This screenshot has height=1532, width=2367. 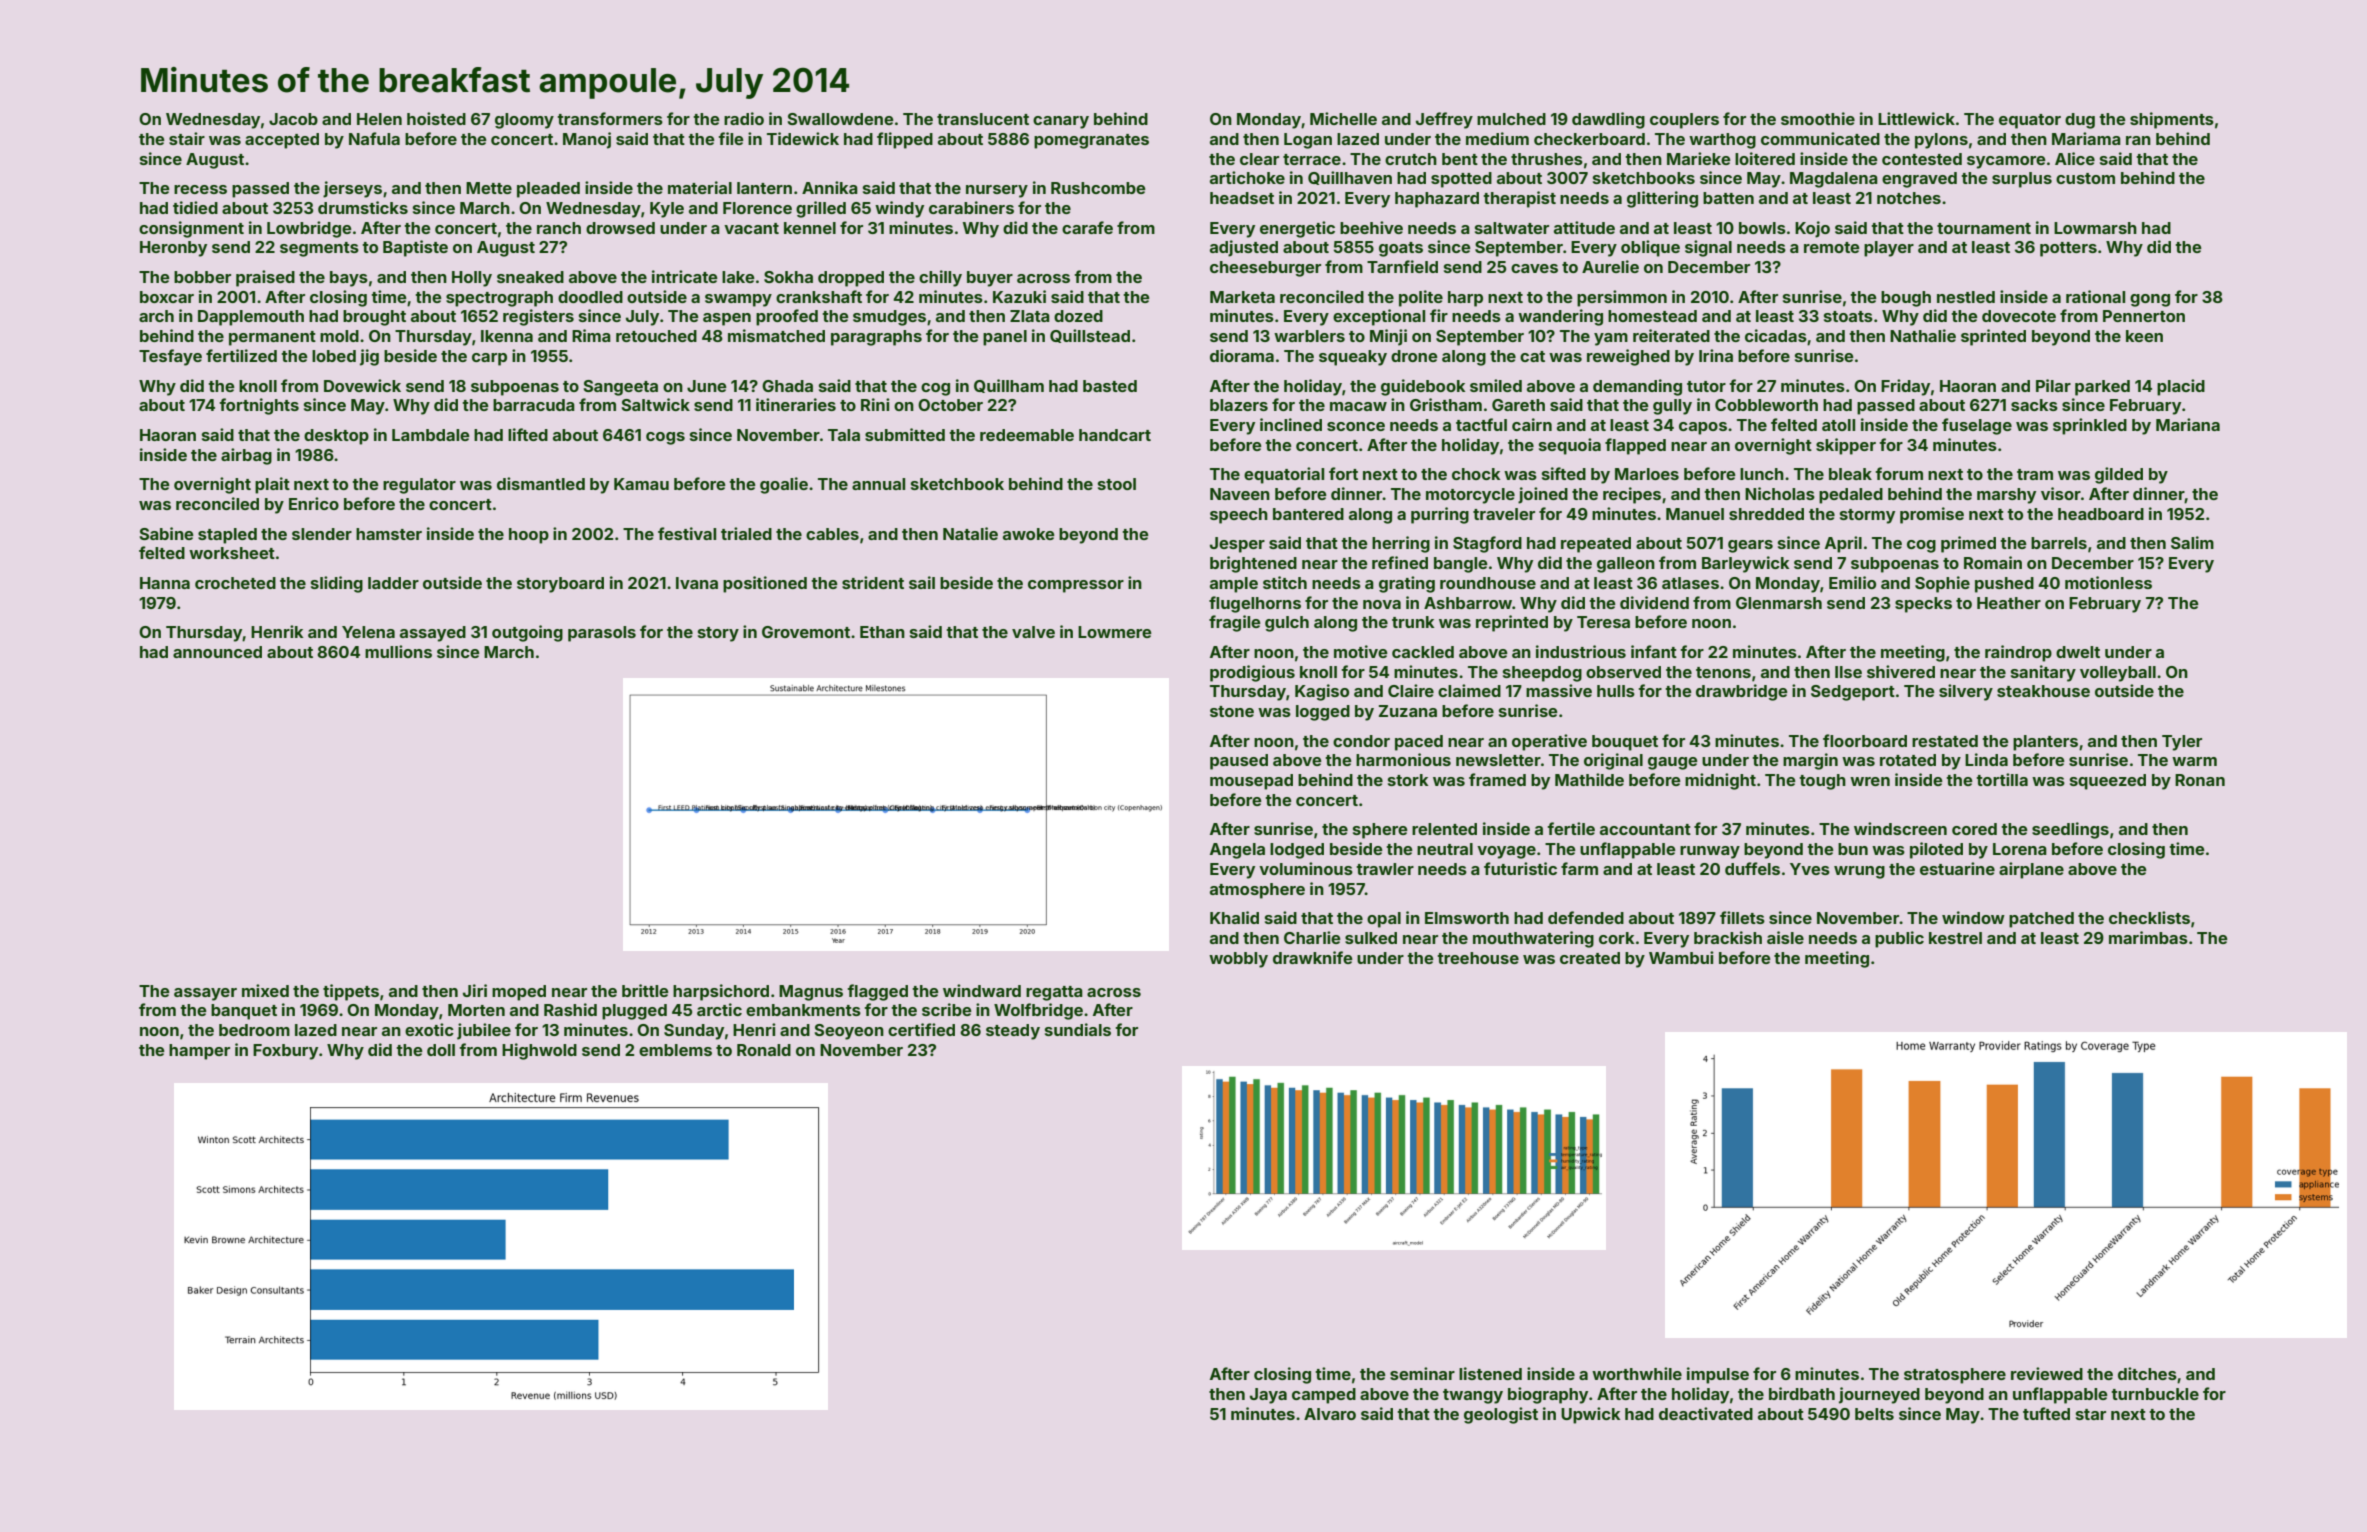 What do you see at coordinates (293, 119) in the screenshot?
I see `Jacob` at bounding box center [293, 119].
